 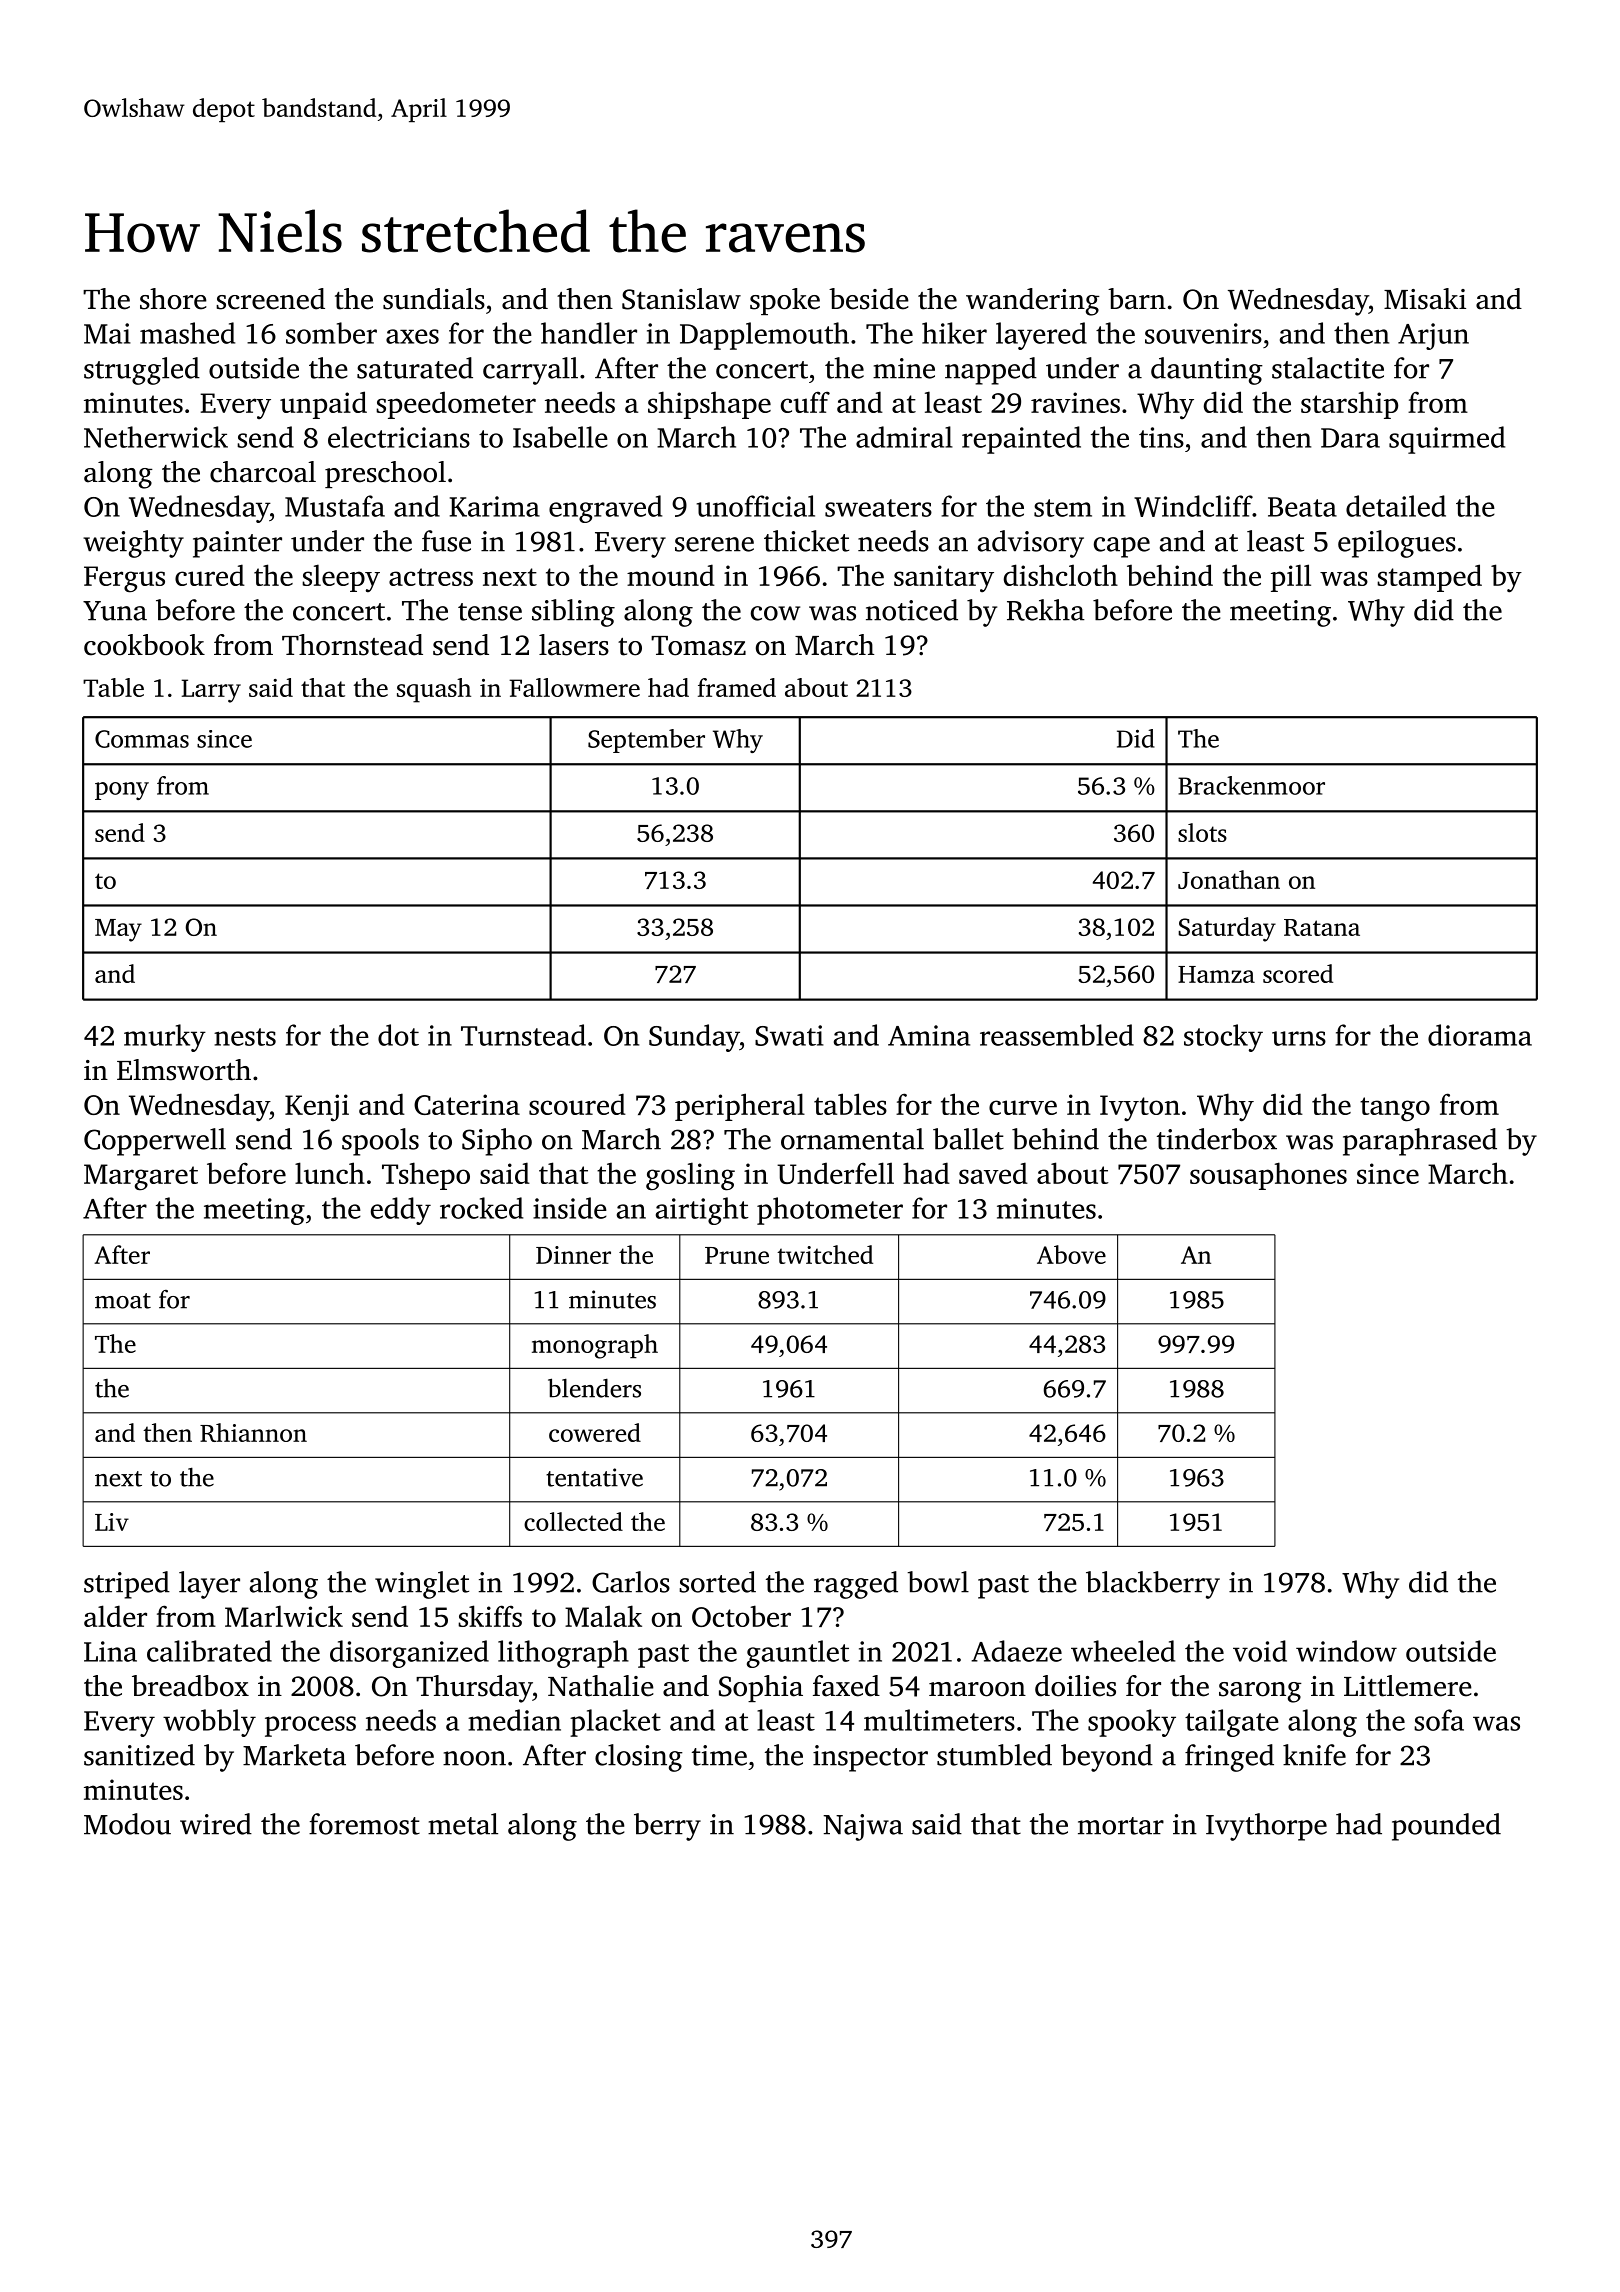 What do you see at coordinates (785, 301) in the screenshot?
I see `spoke` at bounding box center [785, 301].
